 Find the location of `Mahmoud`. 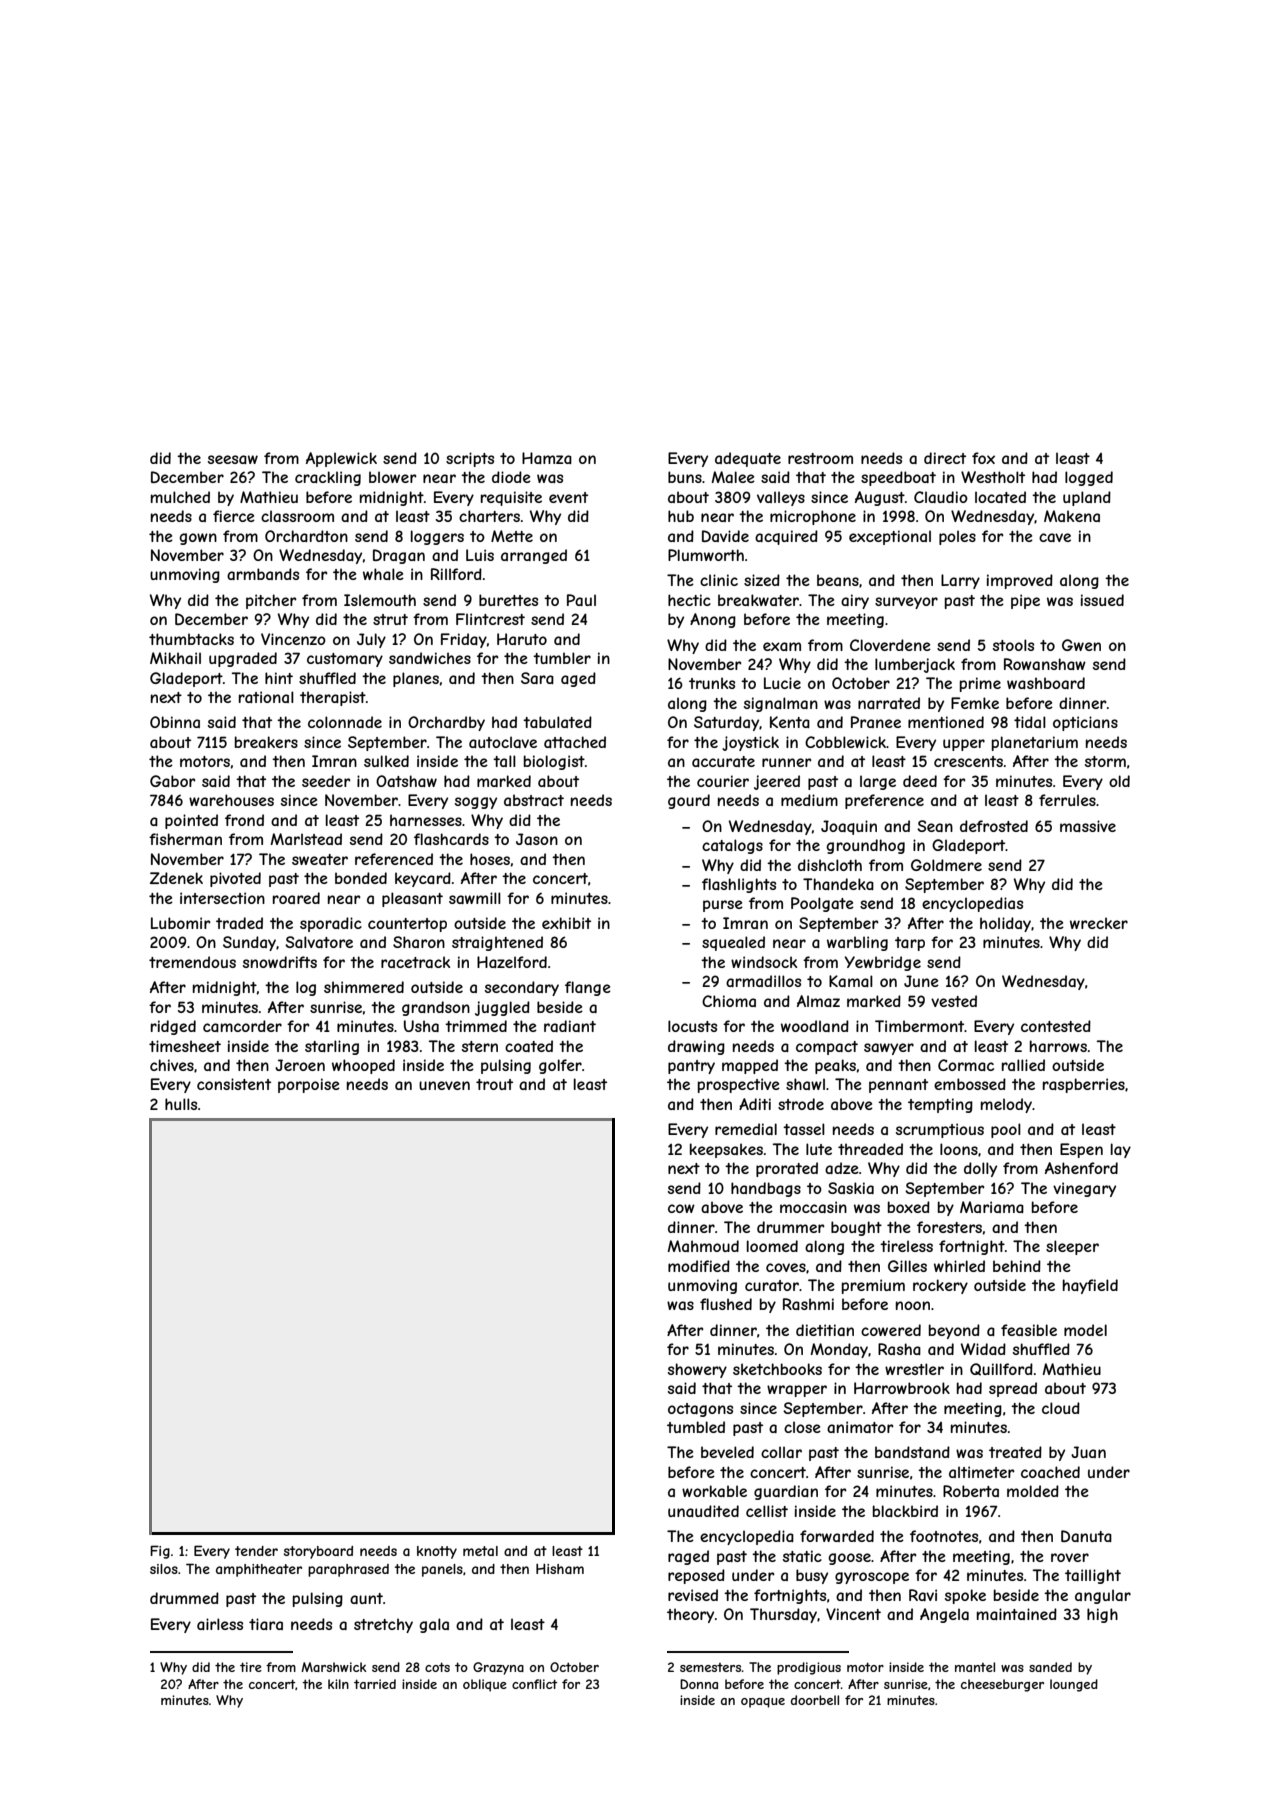

Mahmoud is located at coordinates (703, 1246).
